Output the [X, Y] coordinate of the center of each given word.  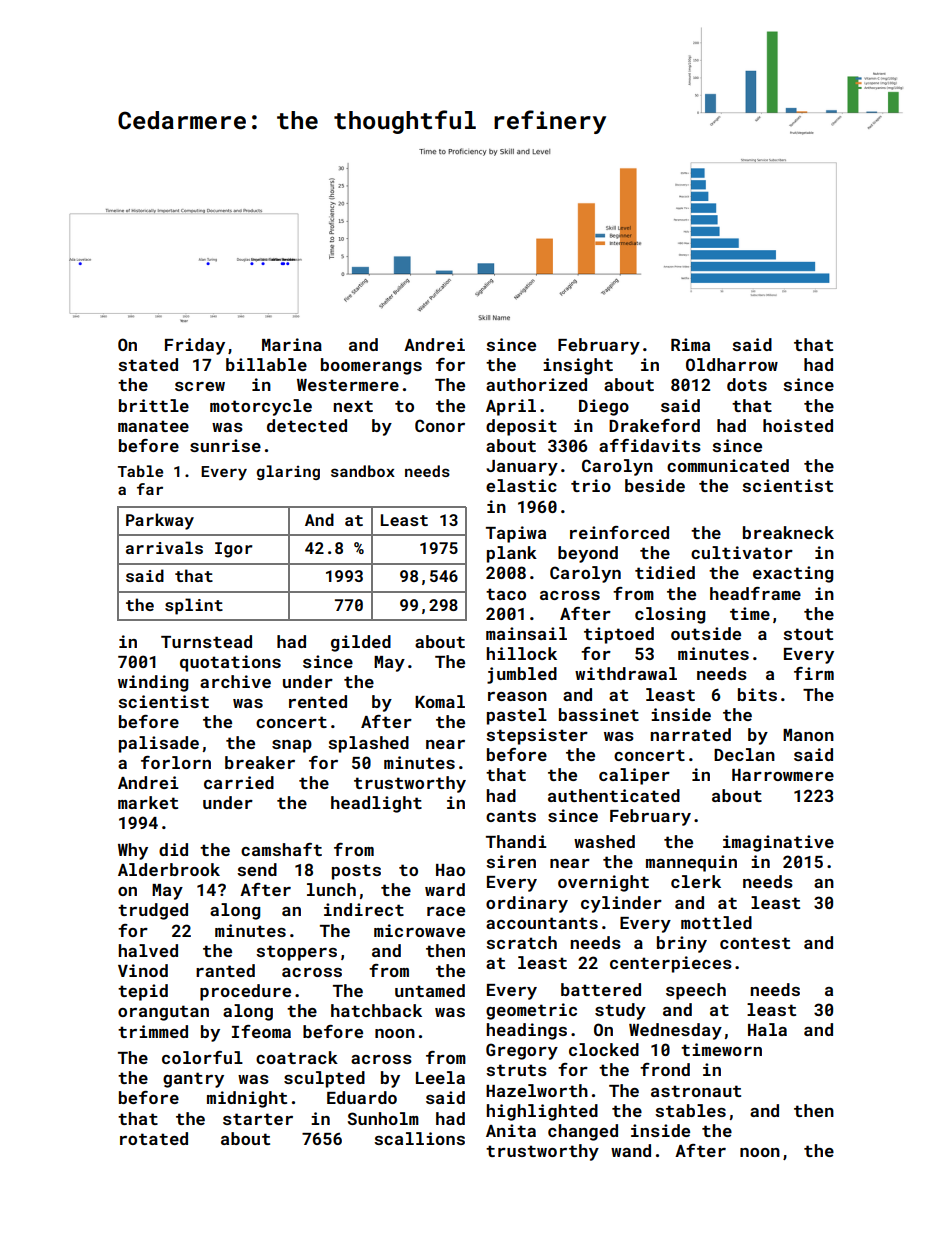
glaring [288, 472]
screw [200, 386]
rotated [154, 1138]
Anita [511, 1130]
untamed [430, 990]
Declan [744, 754]
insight [578, 366]
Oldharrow [732, 364]
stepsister [537, 736]
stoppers [296, 953]
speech [696, 991]
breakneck [788, 532]
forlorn [176, 762]
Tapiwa [516, 534]
